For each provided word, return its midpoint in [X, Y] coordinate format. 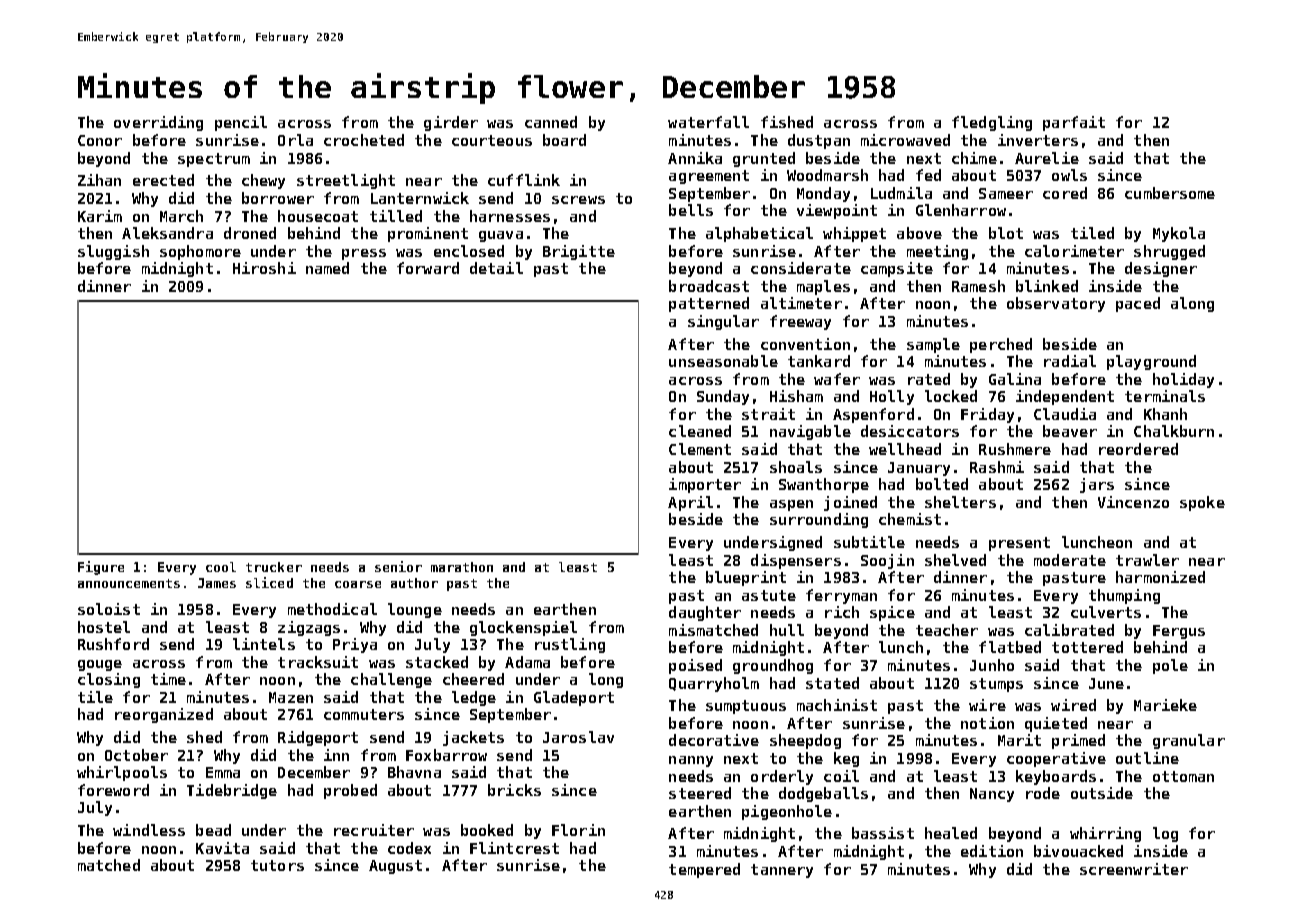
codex [409, 848]
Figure [101, 568]
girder [451, 123]
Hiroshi [264, 268]
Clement [700, 449]
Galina [1015, 379]
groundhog [773, 666]
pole [1170, 666]
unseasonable [723, 361]
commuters [364, 714]
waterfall [708, 122]
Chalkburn [1174, 431]
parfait [1074, 123]
